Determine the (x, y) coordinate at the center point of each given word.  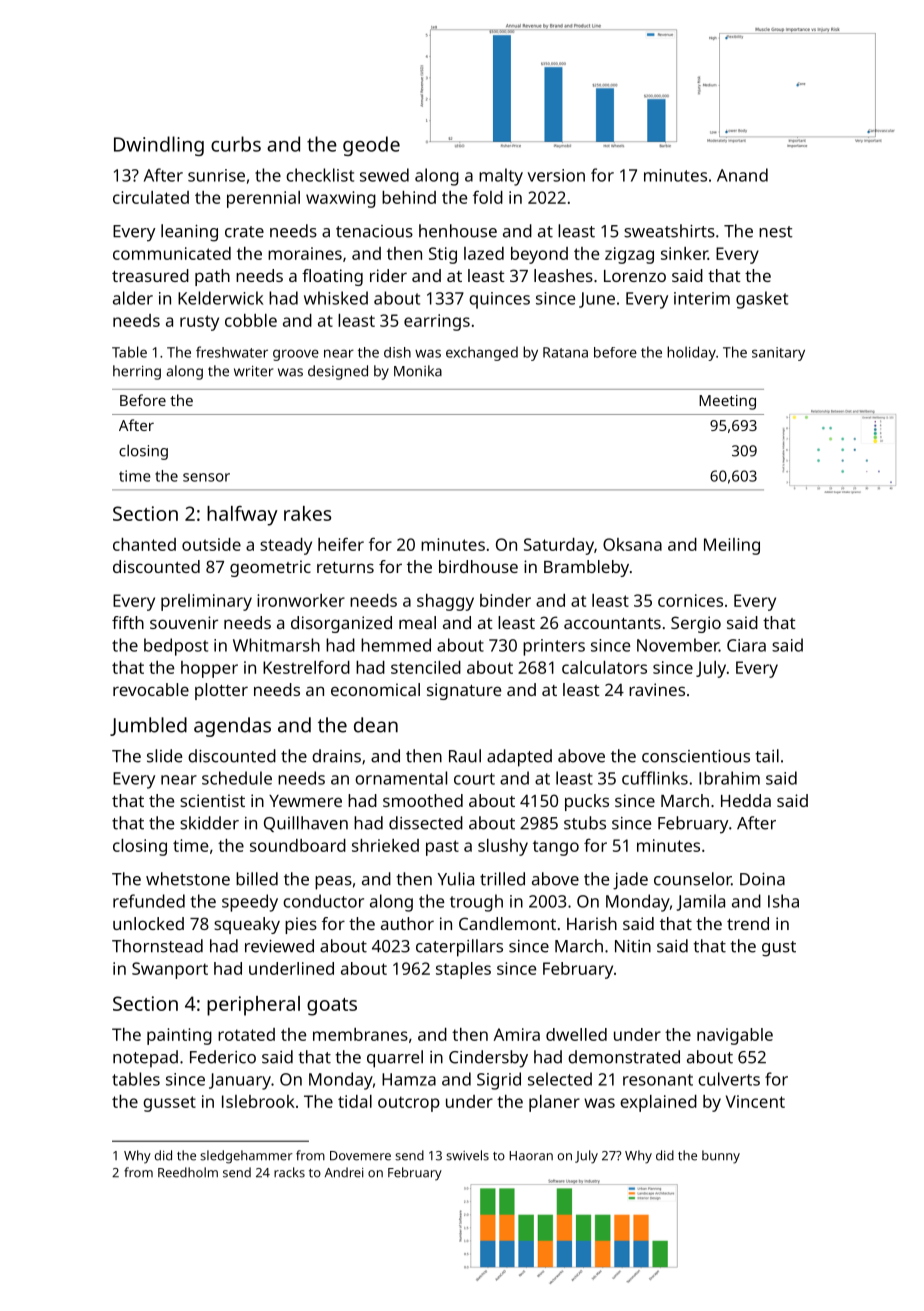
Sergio (696, 624)
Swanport (170, 970)
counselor (692, 879)
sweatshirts (669, 231)
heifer (341, 544)
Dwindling (159, 146)
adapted (519, 758)
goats (332, 1007)
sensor (206, 477)
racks (289, 1172)
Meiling (732, 546)
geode (371, 146)
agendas (232, 727)
